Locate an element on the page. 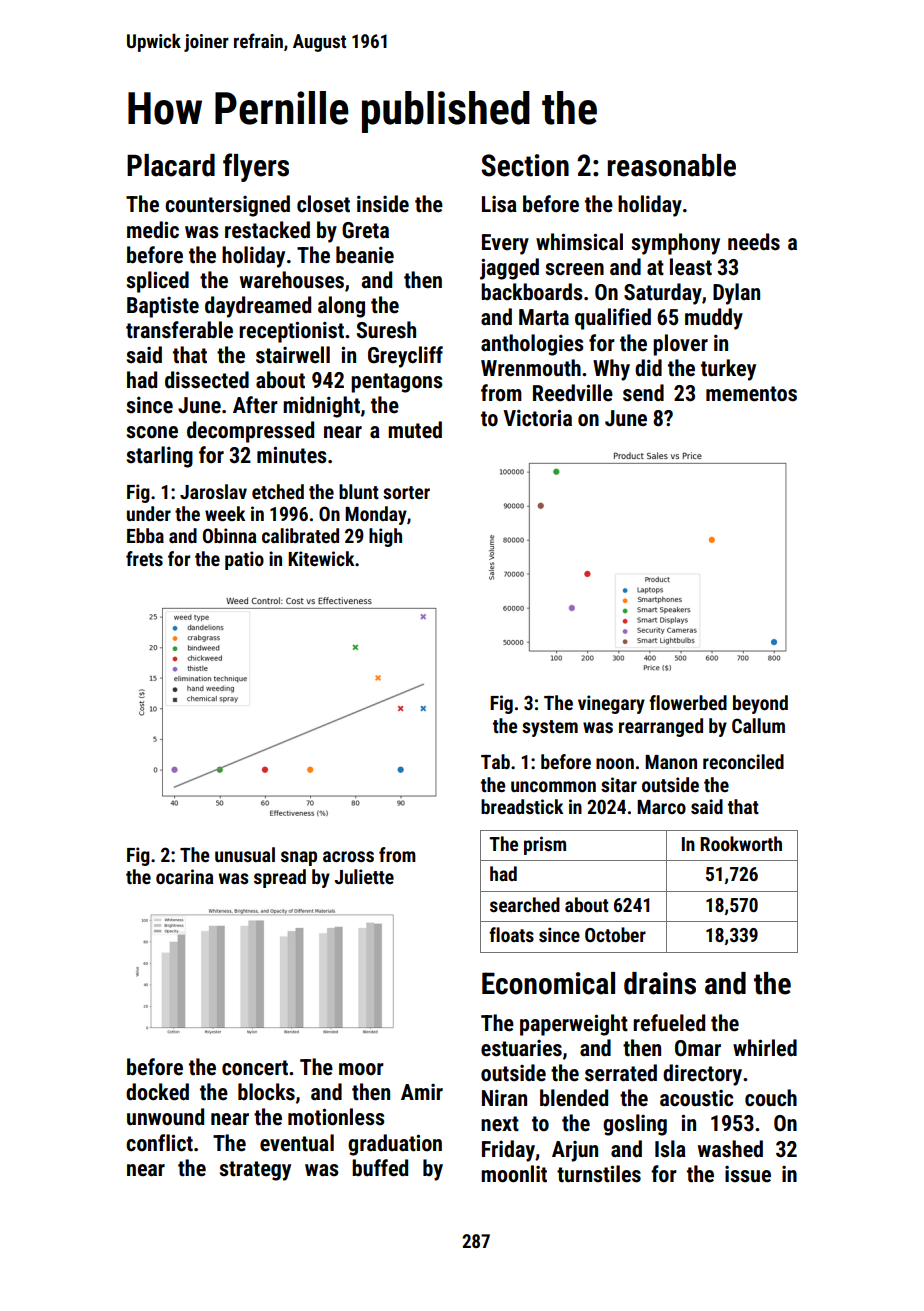 This document has width=924, height=1311. daydreamed is located at coordinates (258, 307).
